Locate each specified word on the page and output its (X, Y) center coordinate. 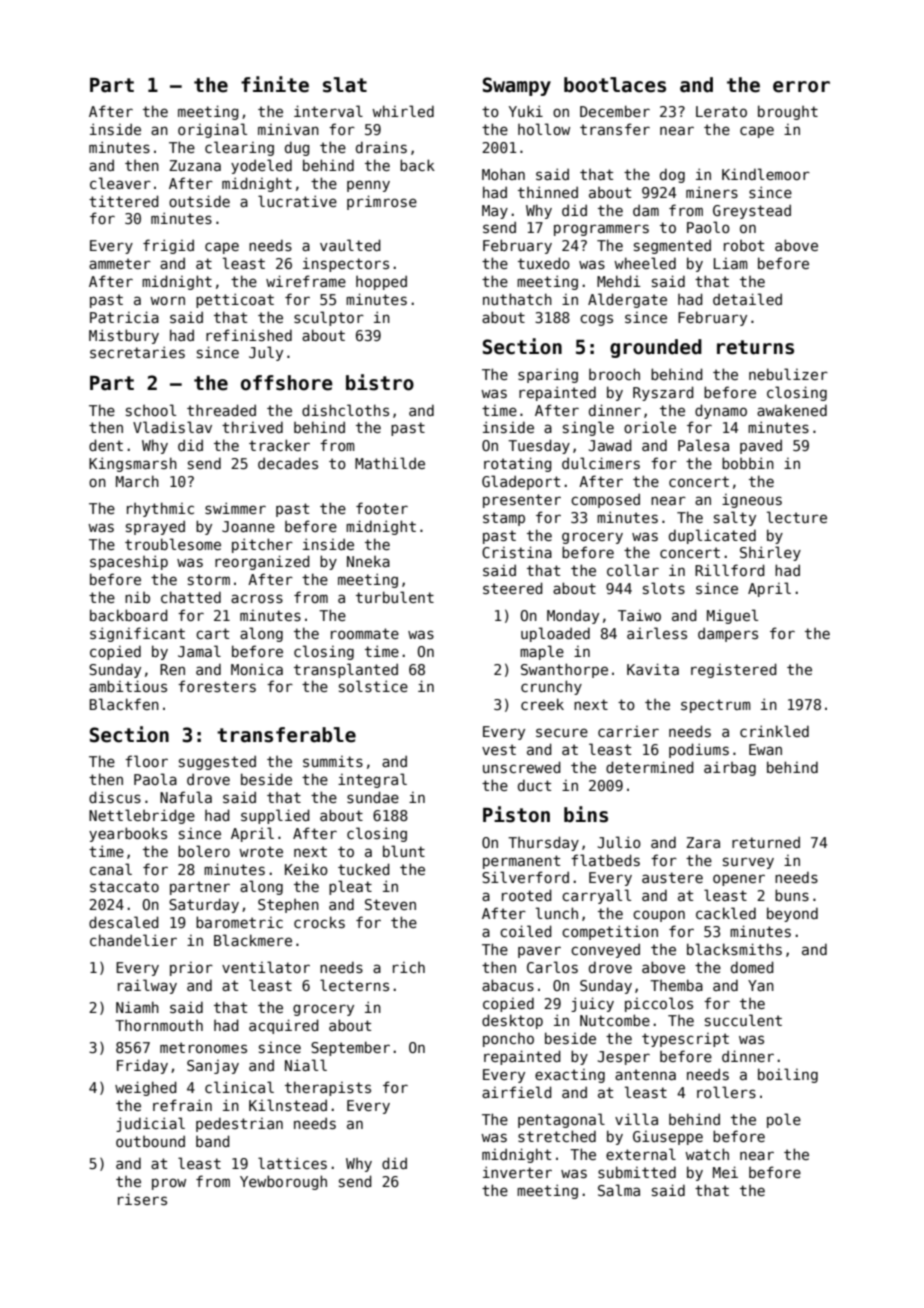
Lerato (721, 111)
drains (381, 147)
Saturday (204, 905)
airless (657, 633)
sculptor (329, 318)
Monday (573, 616)
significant (137, 634)
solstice (373, 686)
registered (734, 670)
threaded (221, 410)
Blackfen (124, 704)
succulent (743, 1020)
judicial (150, 1124)
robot (744, 245)
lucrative (297, 201)
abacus (508, 985)
